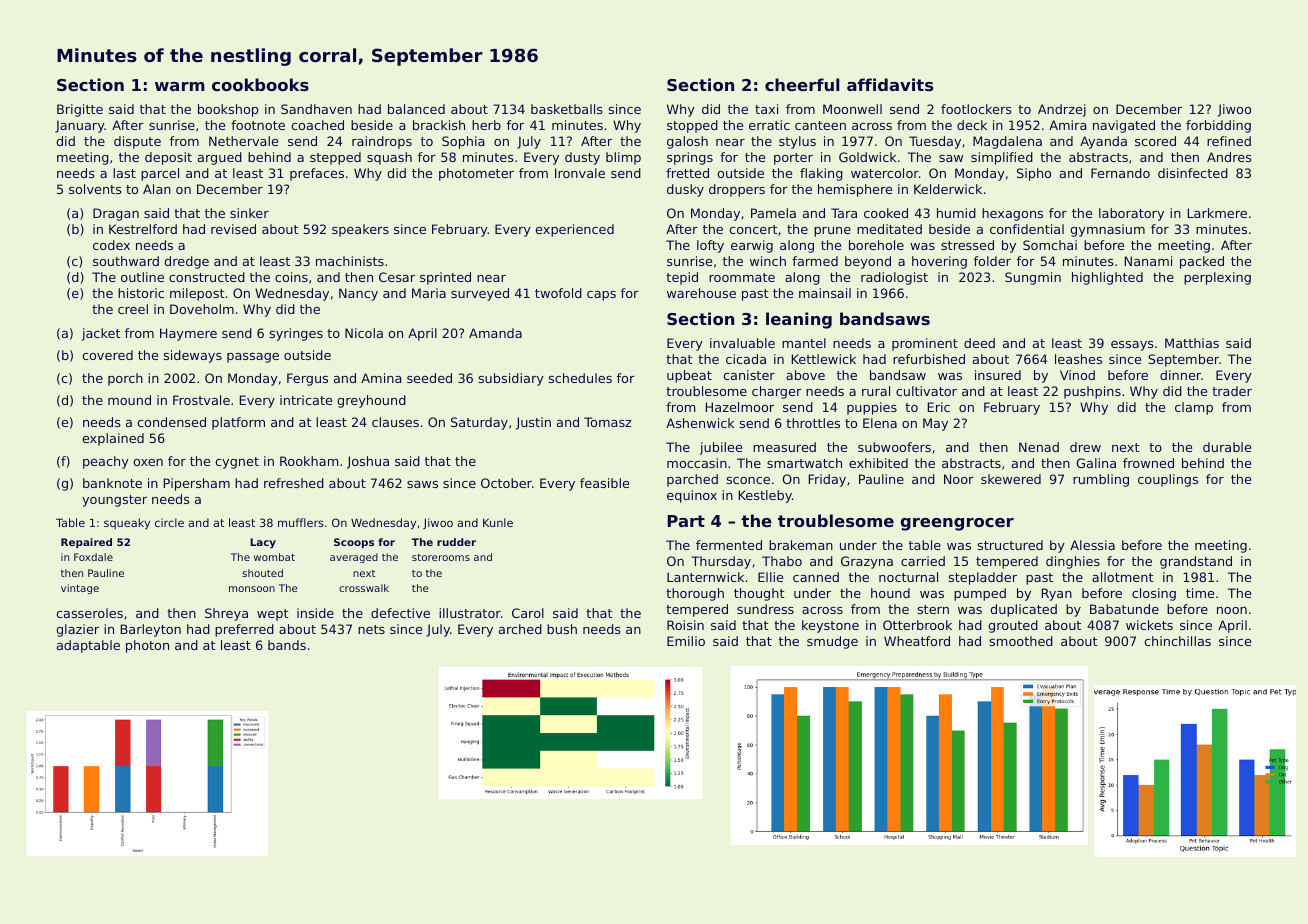 Image resolution: width=1308 pixels, height=924 pixels. Describe the element at coordinates (1062, 110) in the screenshot. I see `Andrzej` at that location.
